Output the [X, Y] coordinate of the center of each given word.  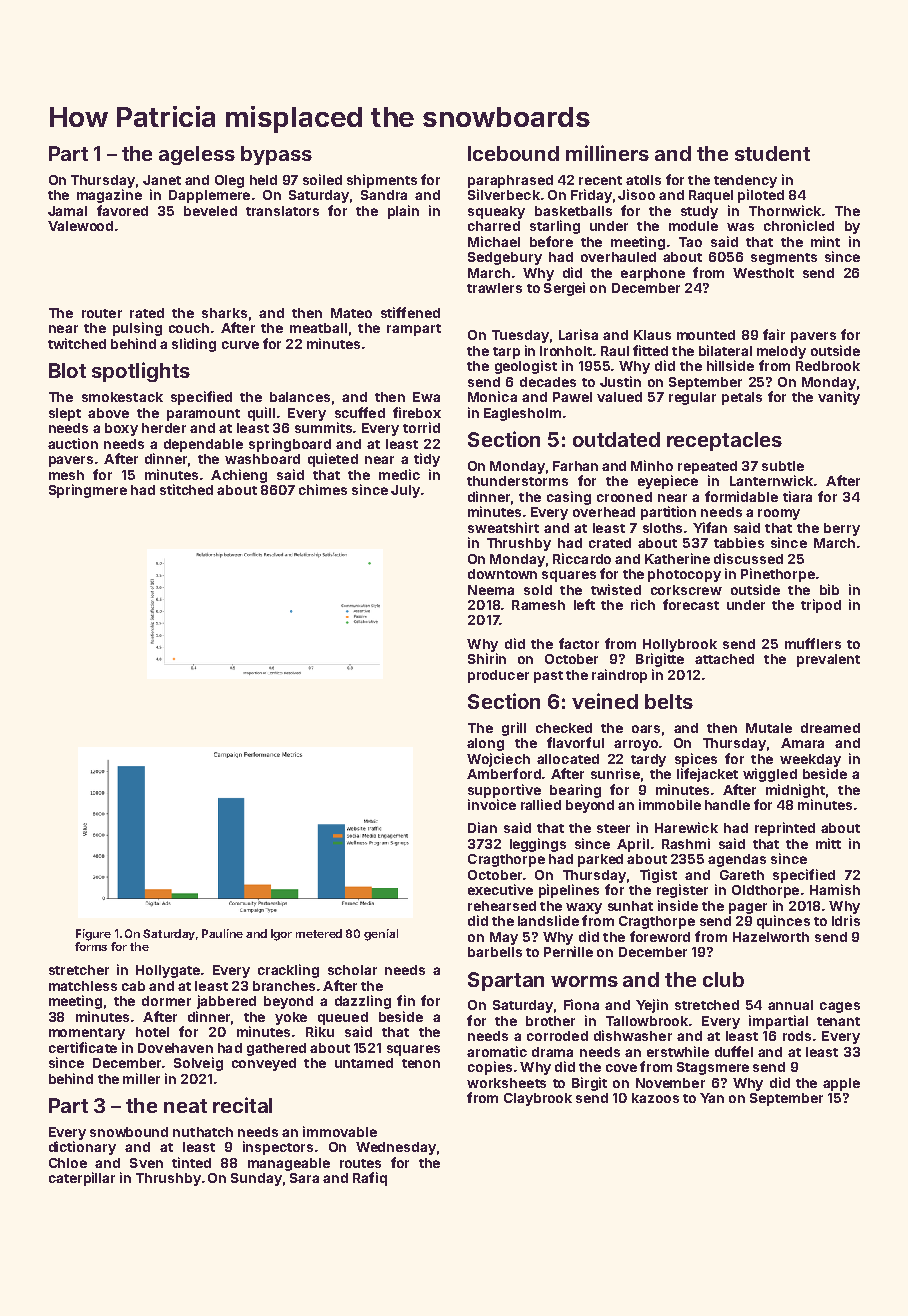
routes [360, 1163]
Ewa [426, 397]
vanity [839, 398]
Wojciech [498, 760]
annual [790, 1005]
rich [643, 604]
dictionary [82, 1148]
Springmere [88, 491]
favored [122, 210]
